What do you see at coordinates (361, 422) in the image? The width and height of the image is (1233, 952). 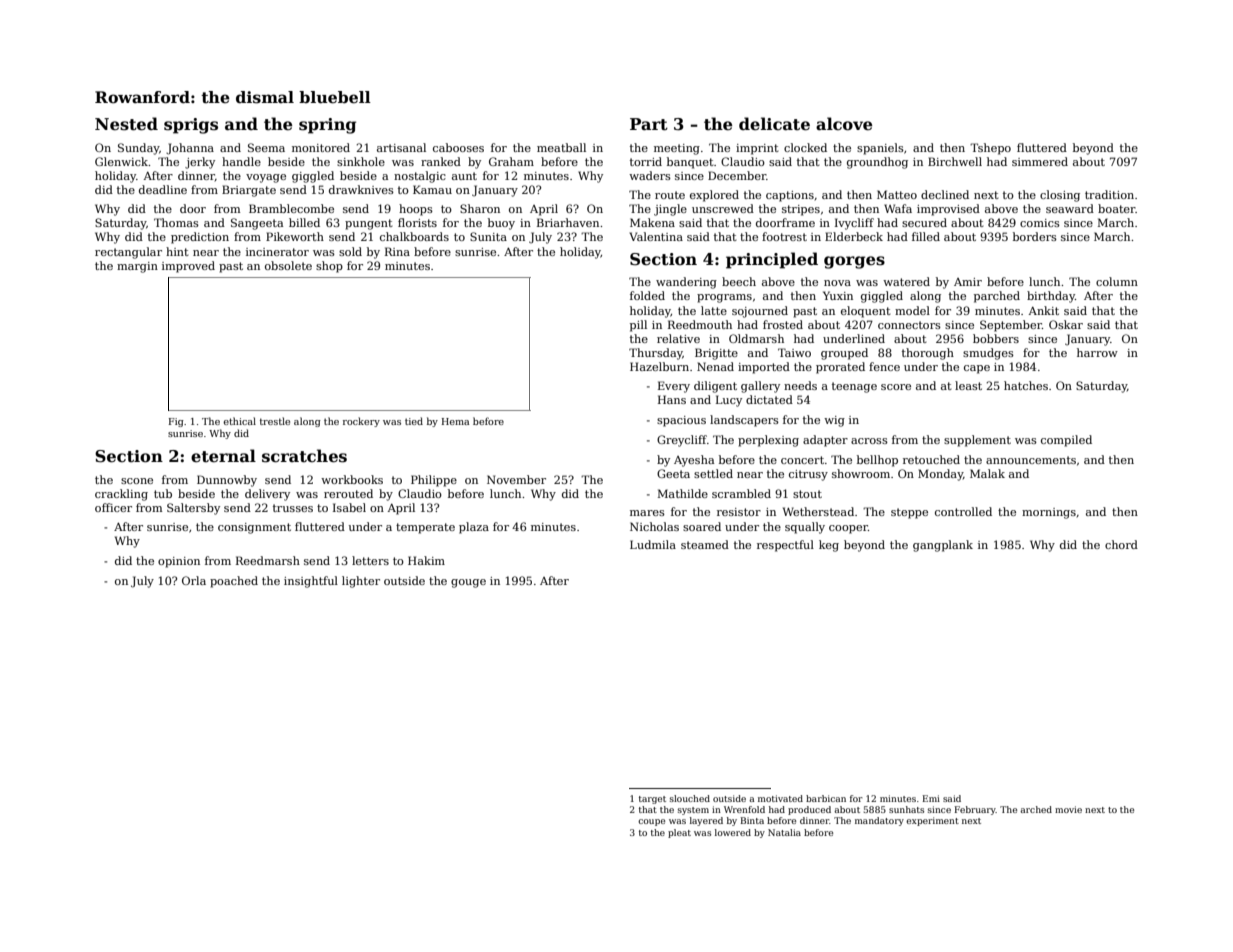 I see `rockery` at bounding box center [361, 422].
